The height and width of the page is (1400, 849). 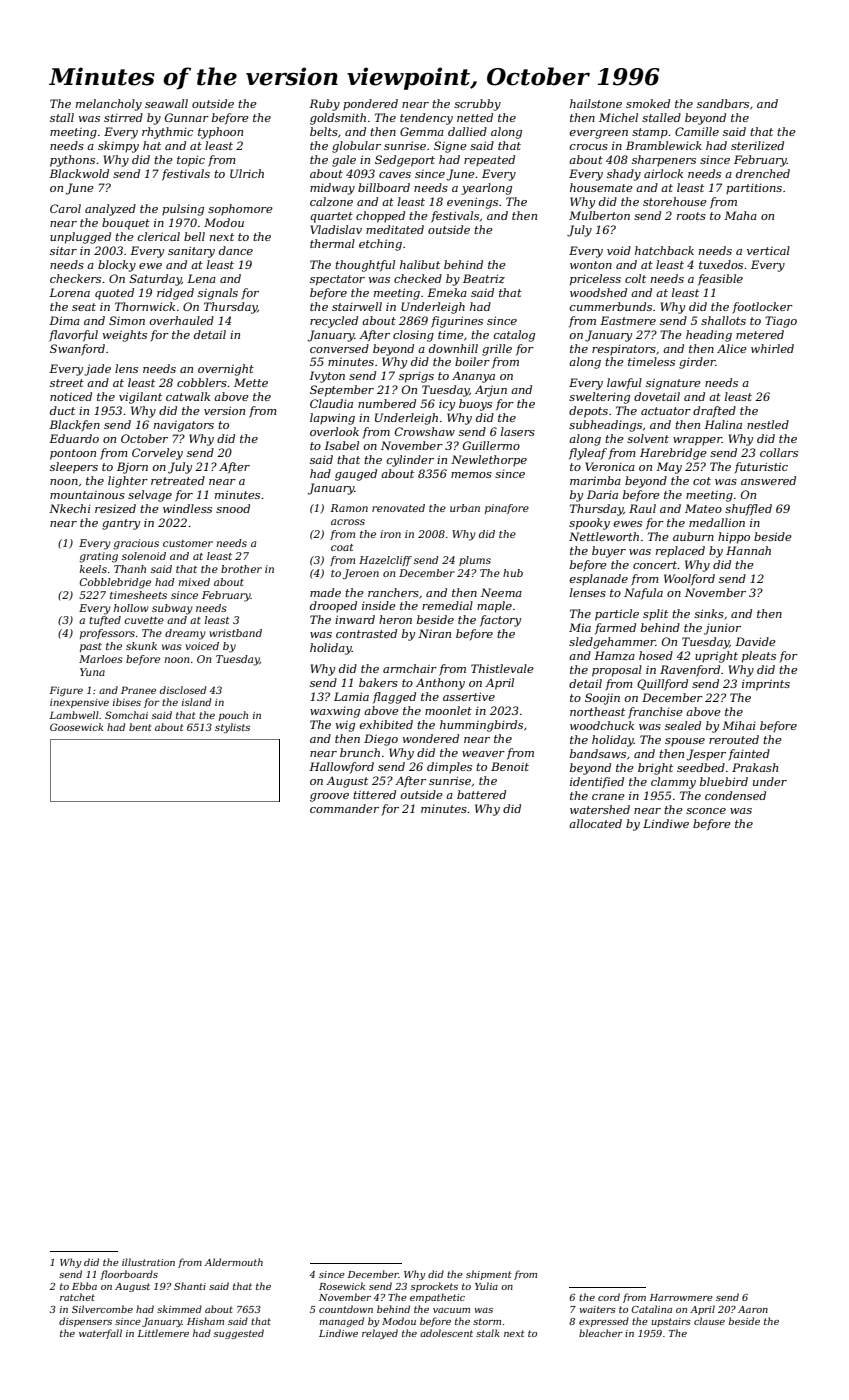 What do you see at coordinates (91, 647) in the page?
I see `past` at bounding box center [91, 647].
